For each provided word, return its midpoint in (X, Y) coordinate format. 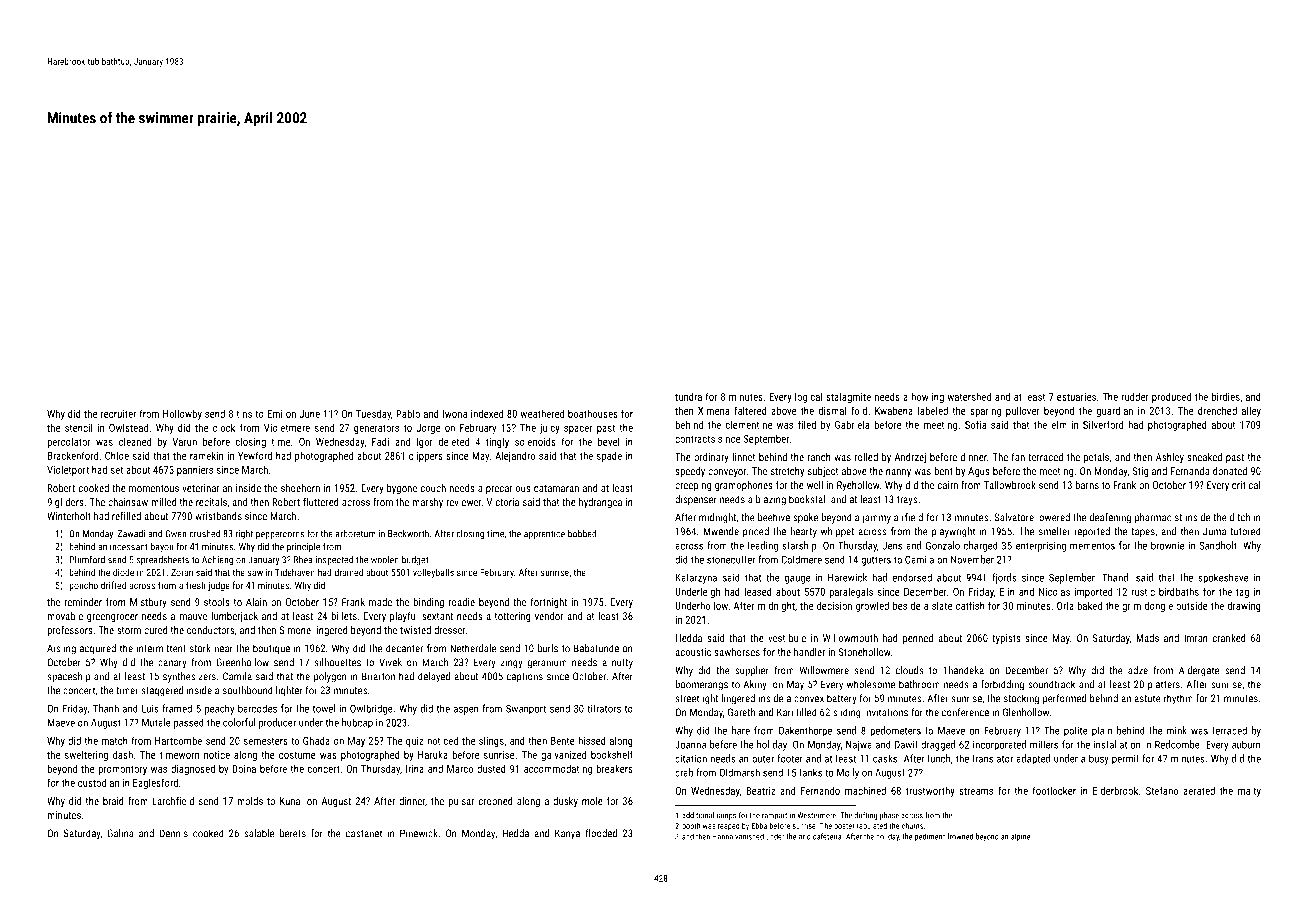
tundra (688, 397)
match (115, 741)
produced (1171, 397)
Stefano (1162, 790)
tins (244, 414)
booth (691, 825)
